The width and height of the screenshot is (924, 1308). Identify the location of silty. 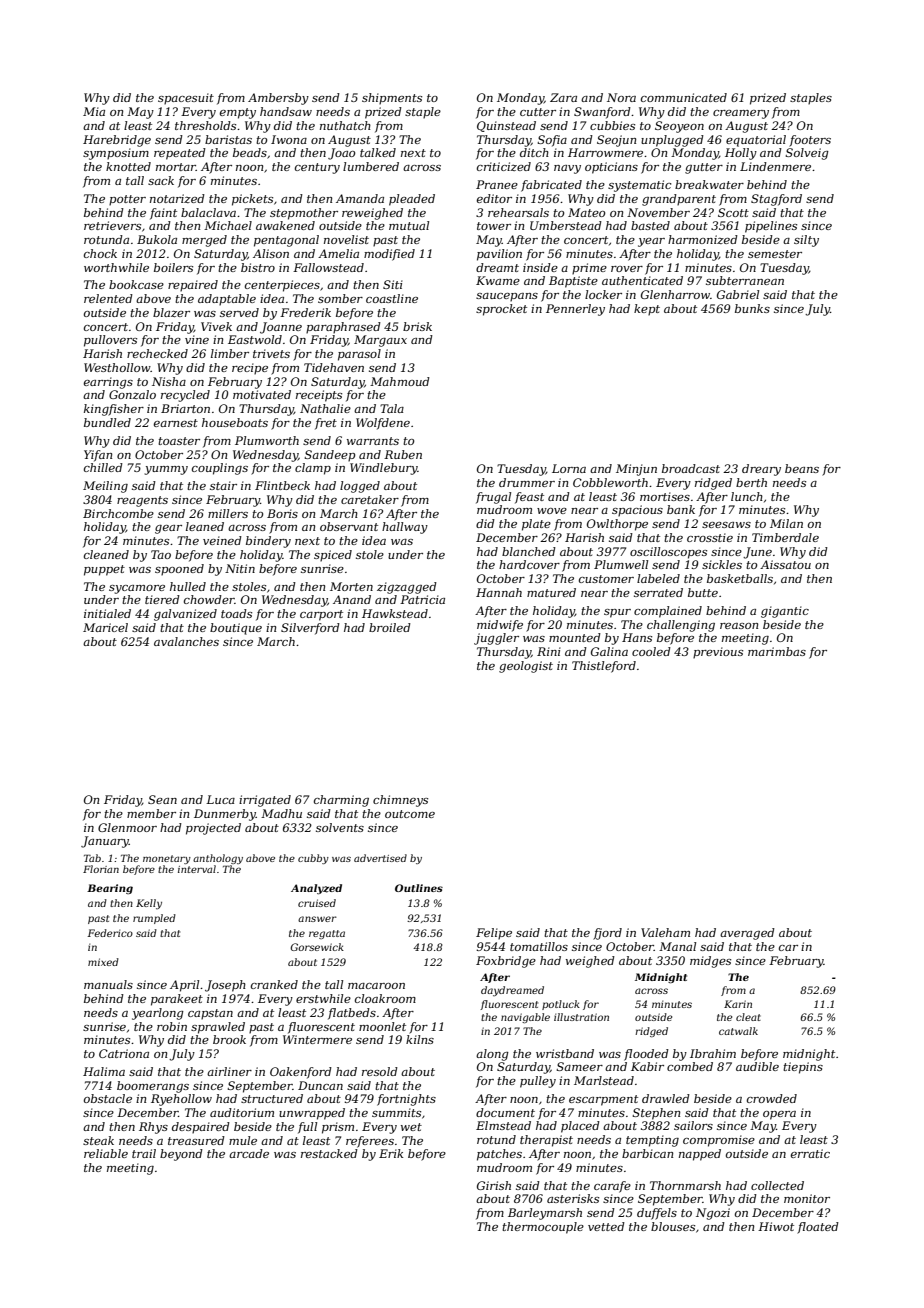
(806, 241).
